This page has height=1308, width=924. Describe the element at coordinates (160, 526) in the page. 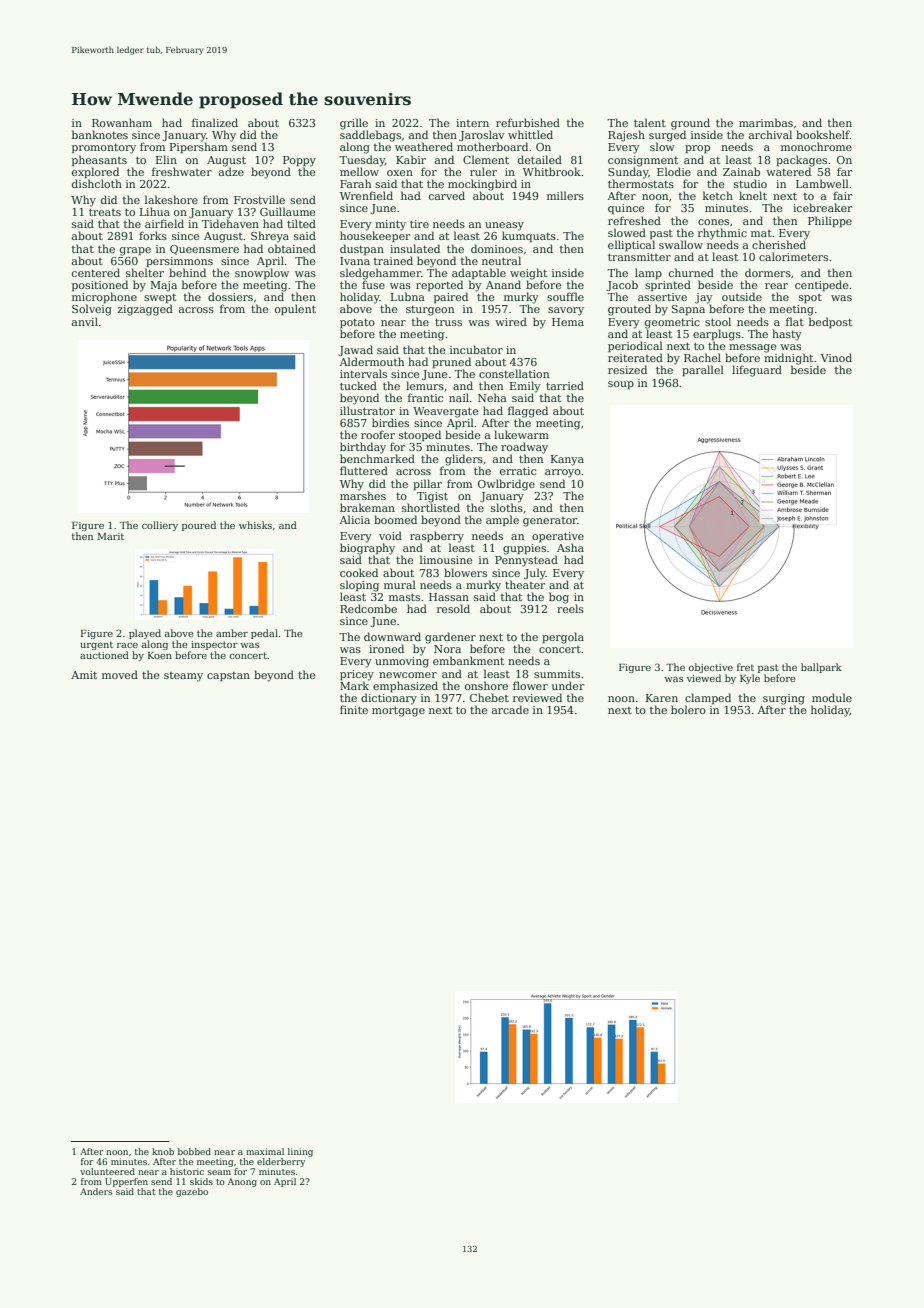

I see `colliery` at that location.
